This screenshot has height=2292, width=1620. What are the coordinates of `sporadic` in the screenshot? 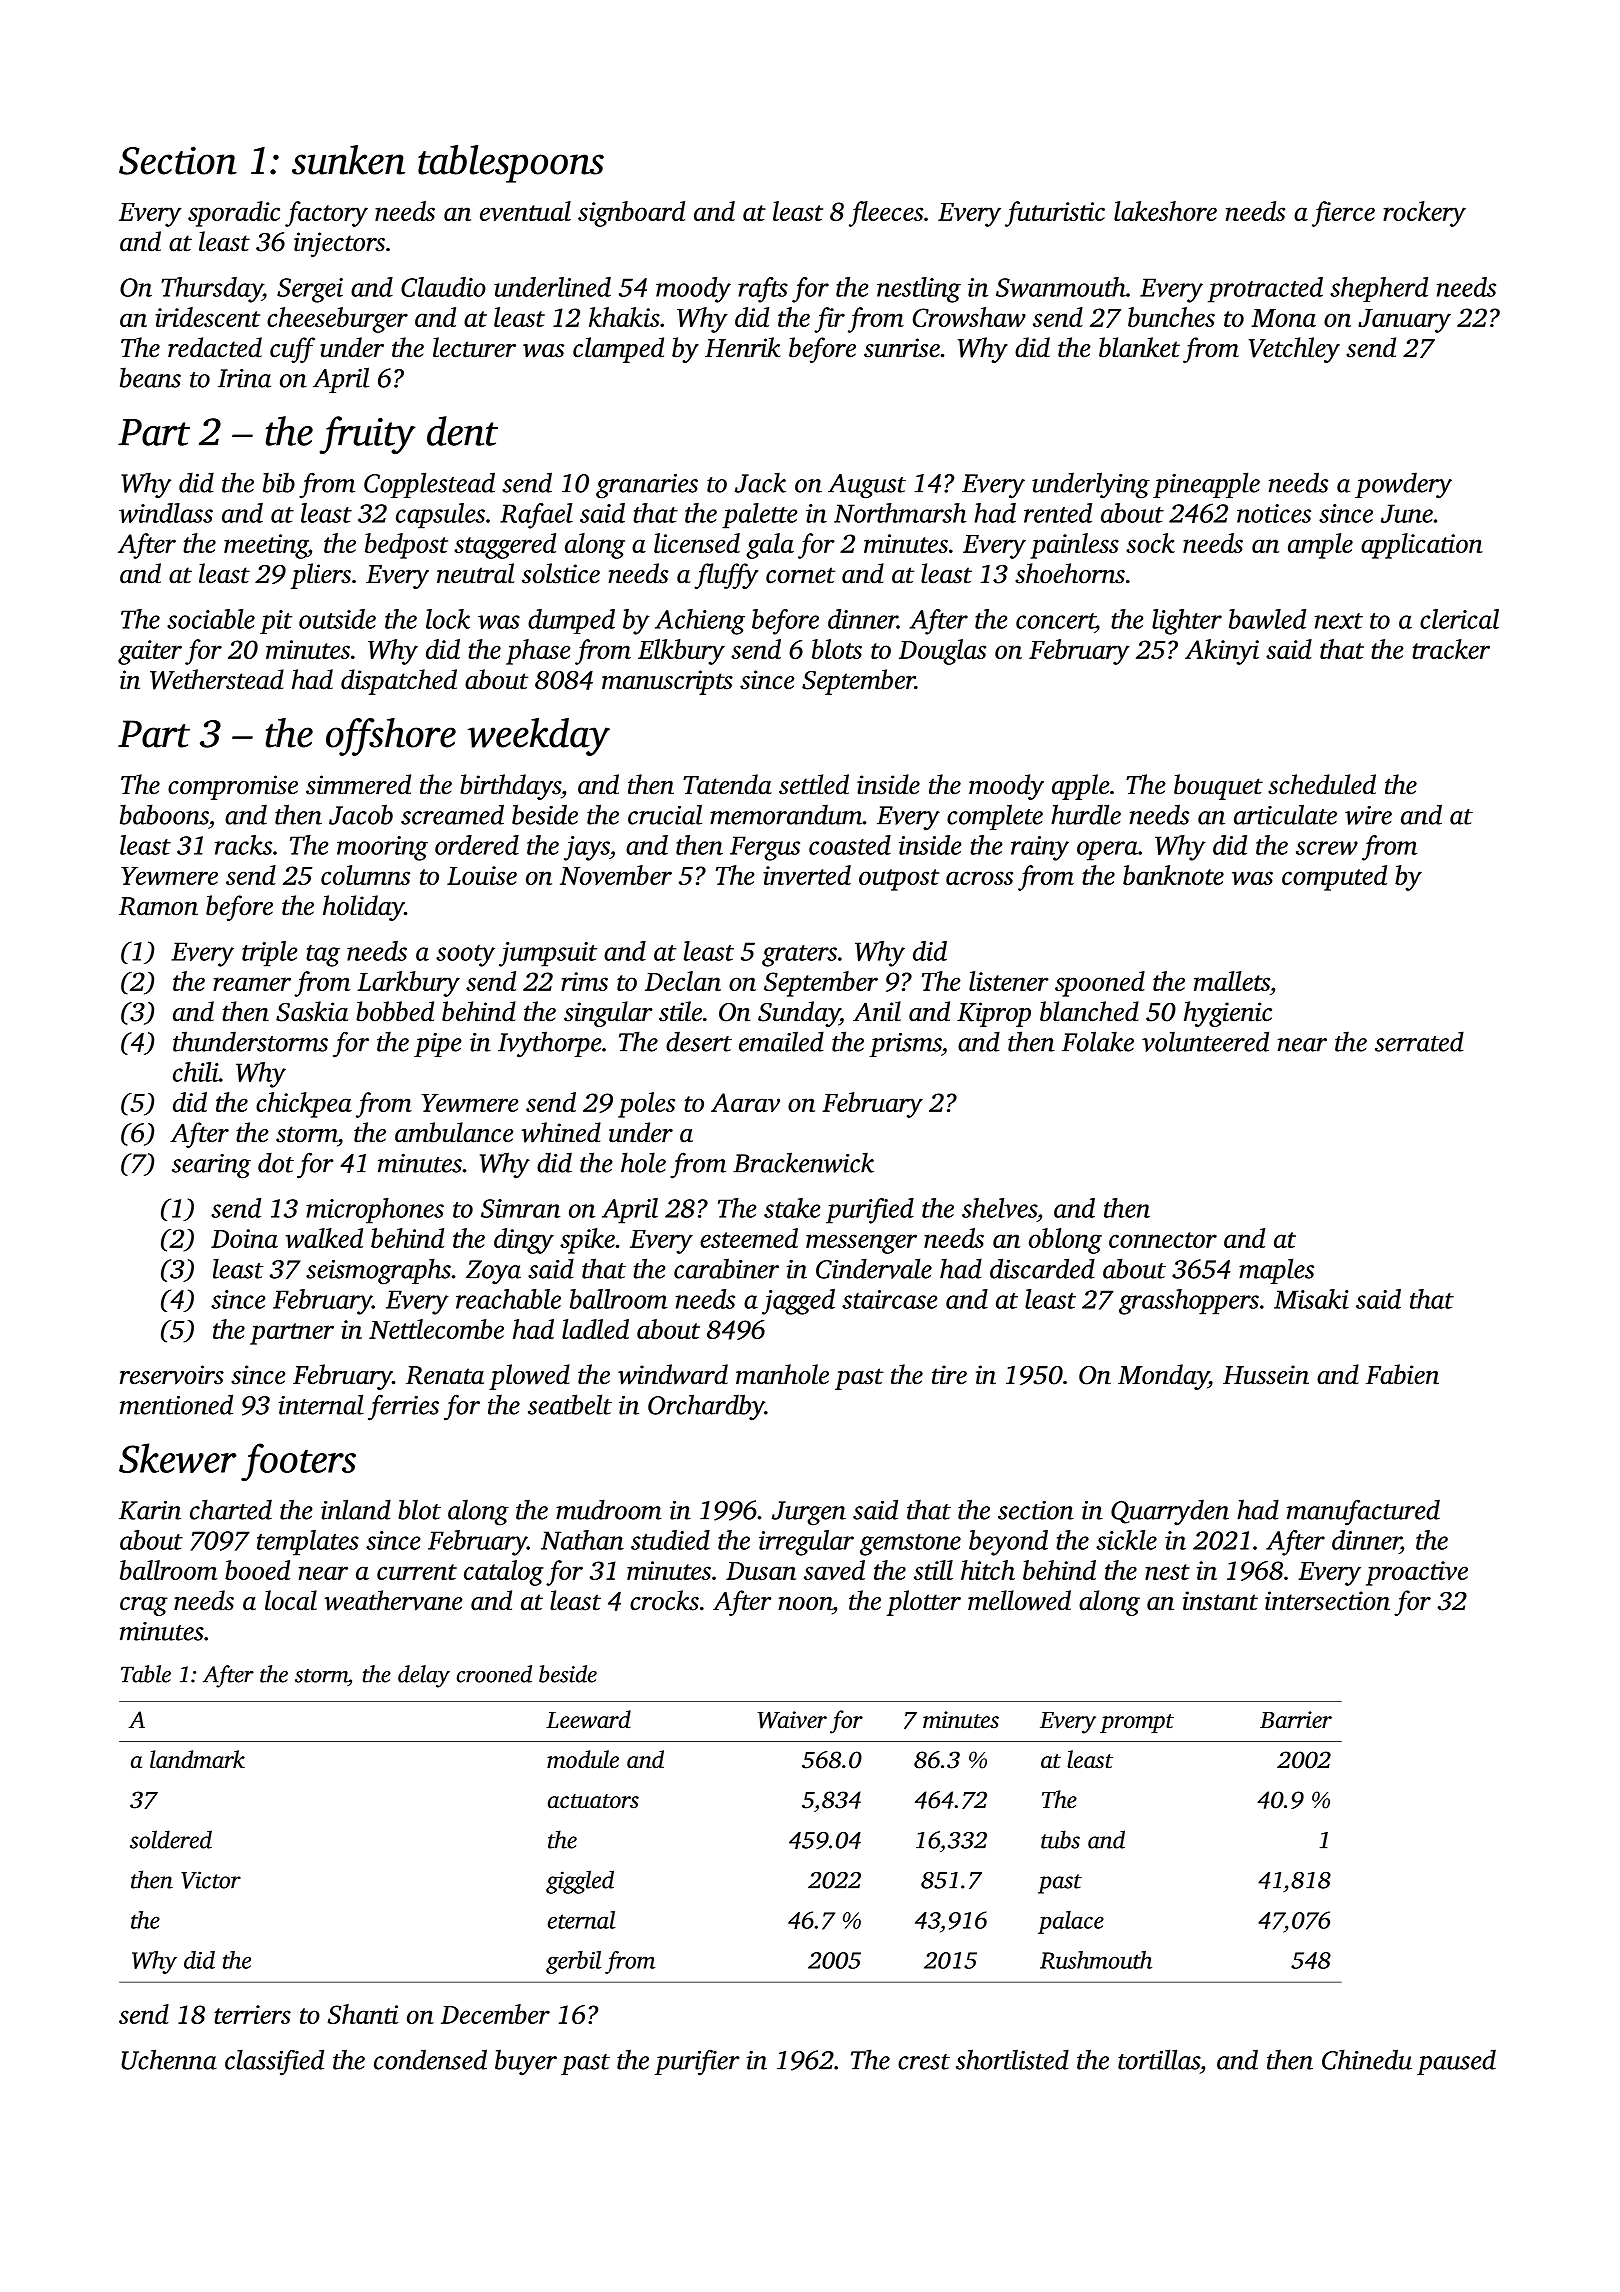 It's located at (234, 214).
